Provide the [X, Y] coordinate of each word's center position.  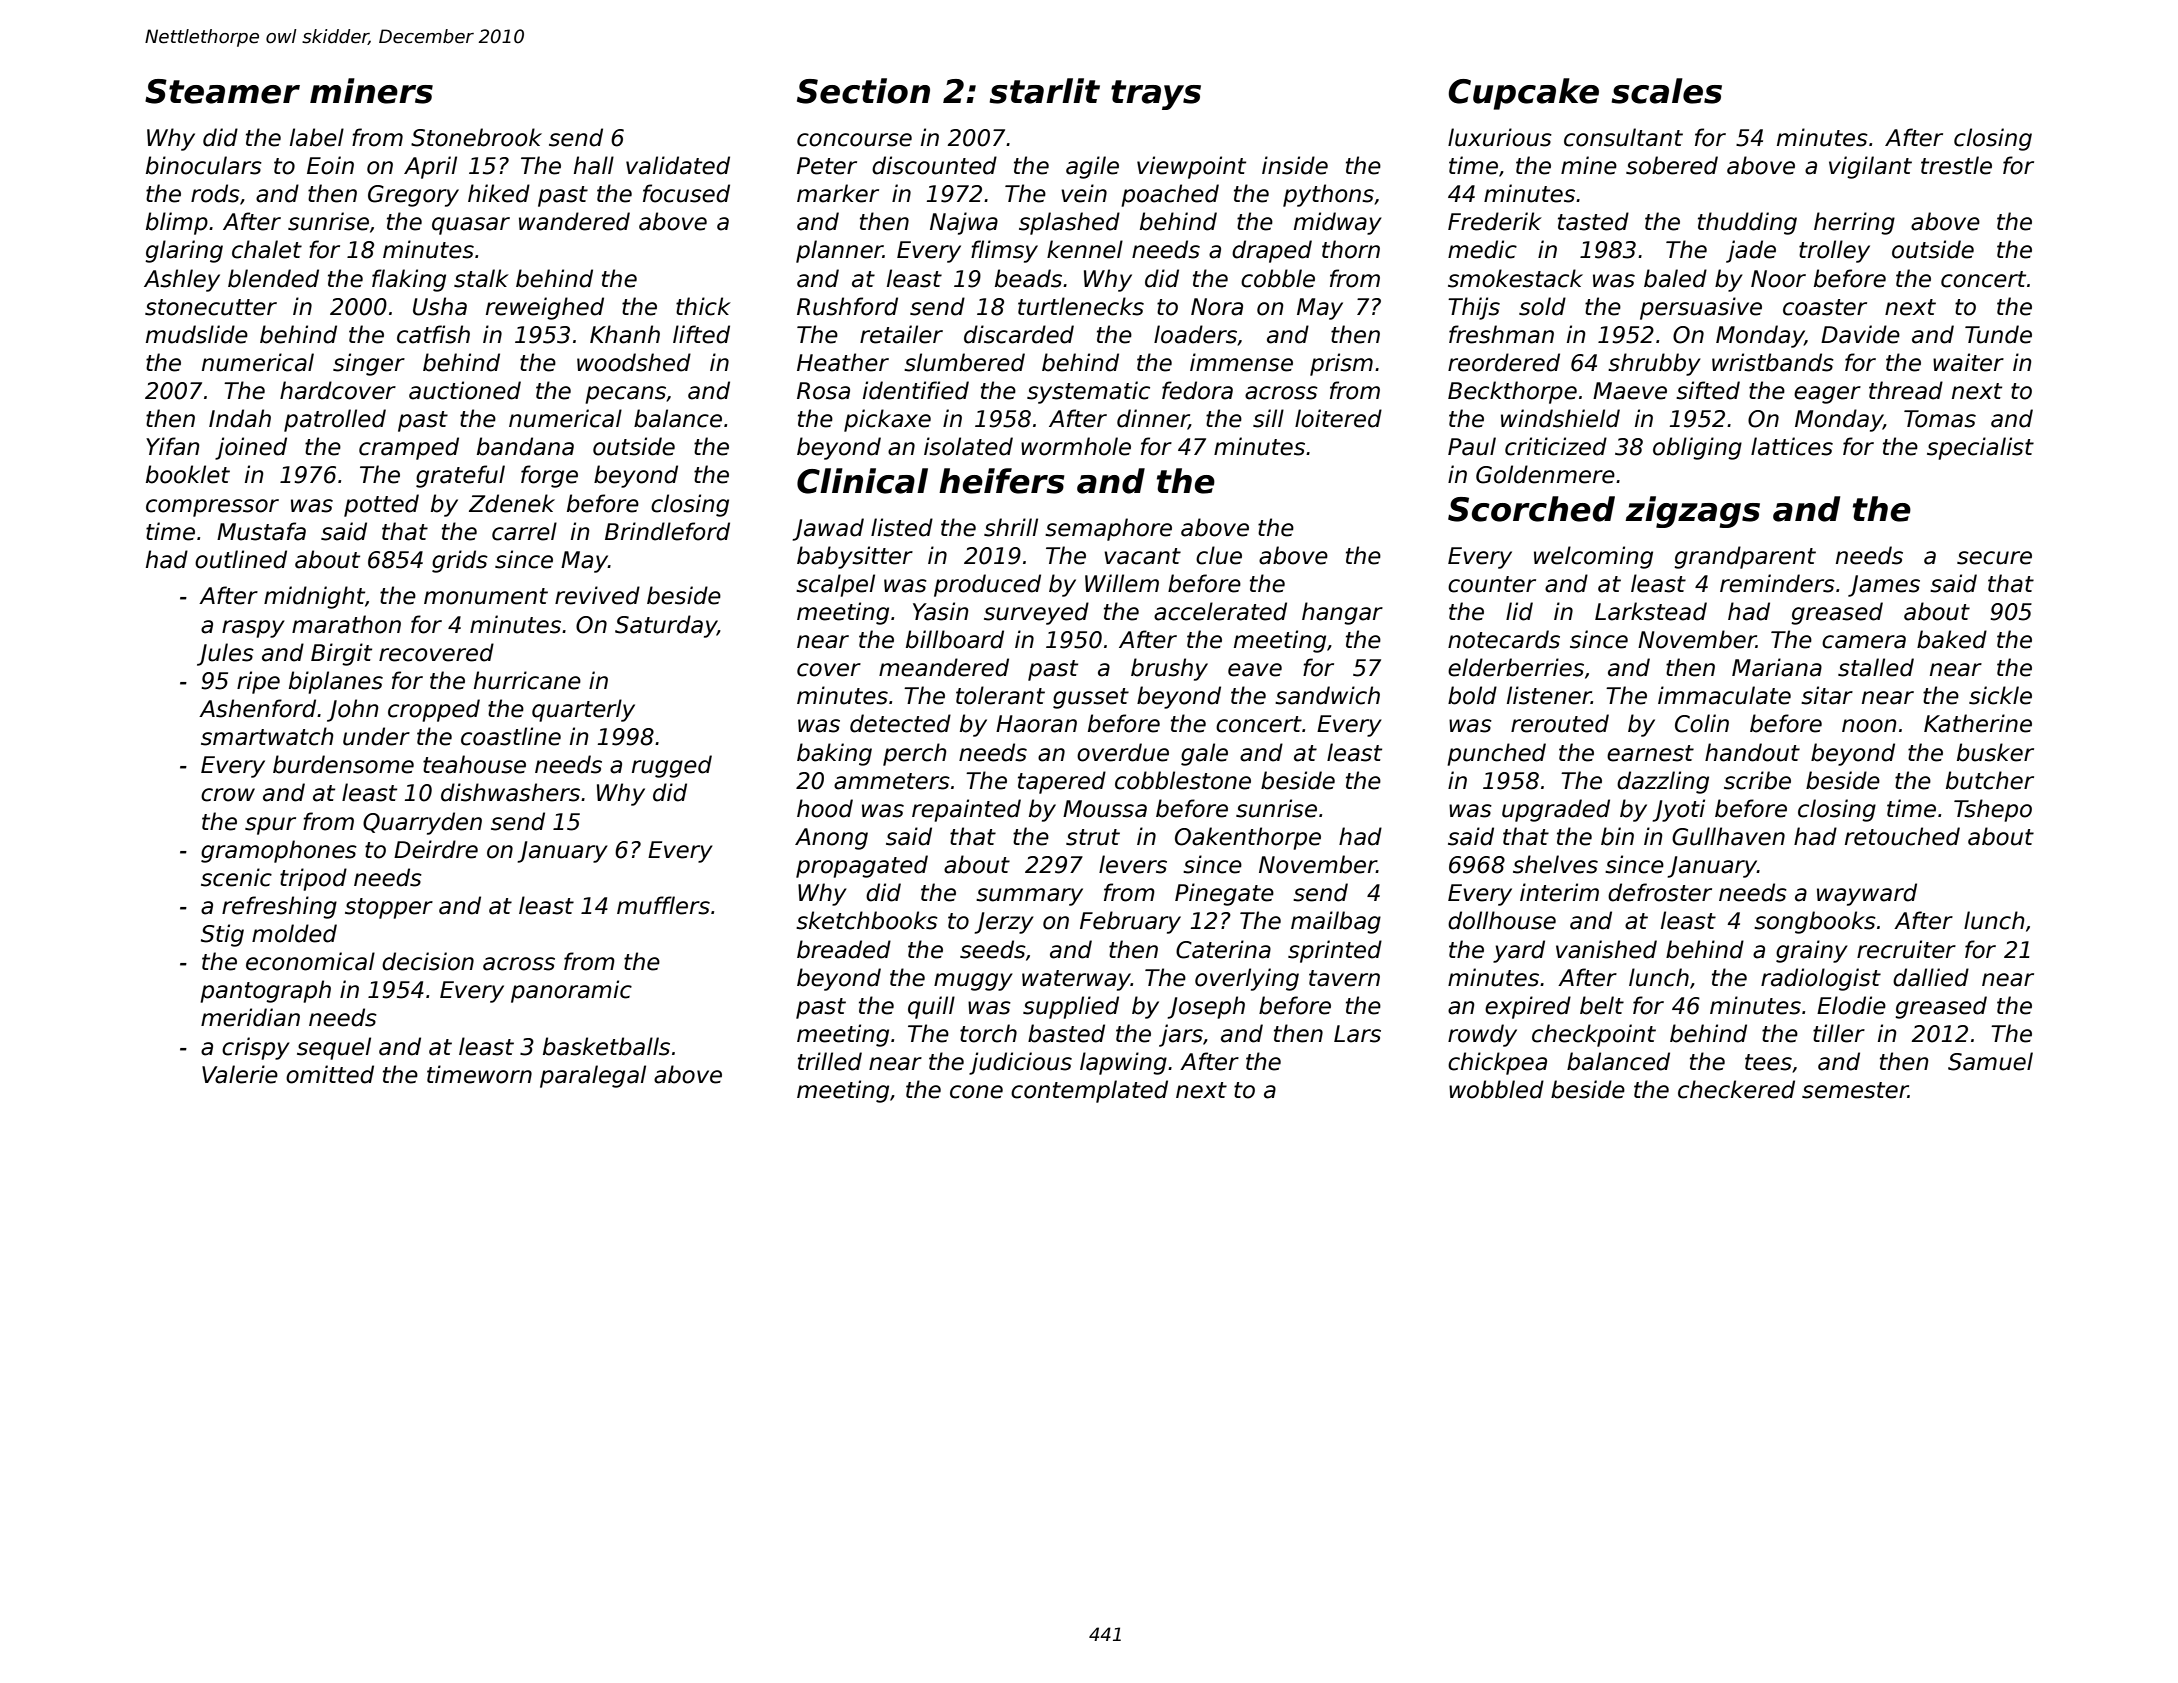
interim [1559, 892]
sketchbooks [867, 920]
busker [1995, 752]
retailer [901, 334]
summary [1029, 897]
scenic [236, 877]
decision [428, 961]
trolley [1834, 251]
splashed [1069, 223]
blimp [177, 223]
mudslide [197, 334]
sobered [1672, 165]
